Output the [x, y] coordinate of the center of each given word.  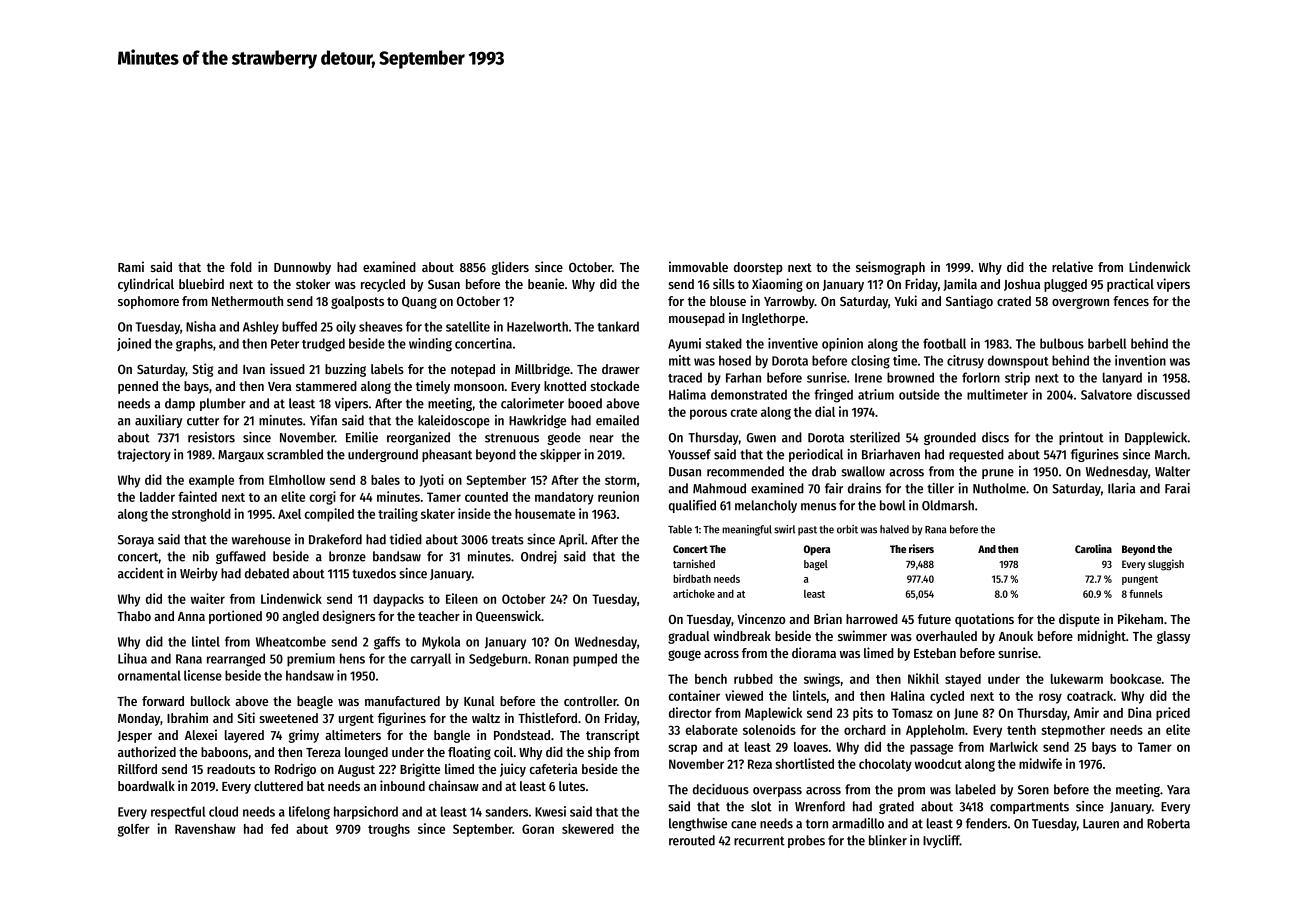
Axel [289, 514]
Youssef [689, 454]
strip [1017, 379]
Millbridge [542, 370]
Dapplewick [1156, 438]
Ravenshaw [205, 829]
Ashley [261, 328]
